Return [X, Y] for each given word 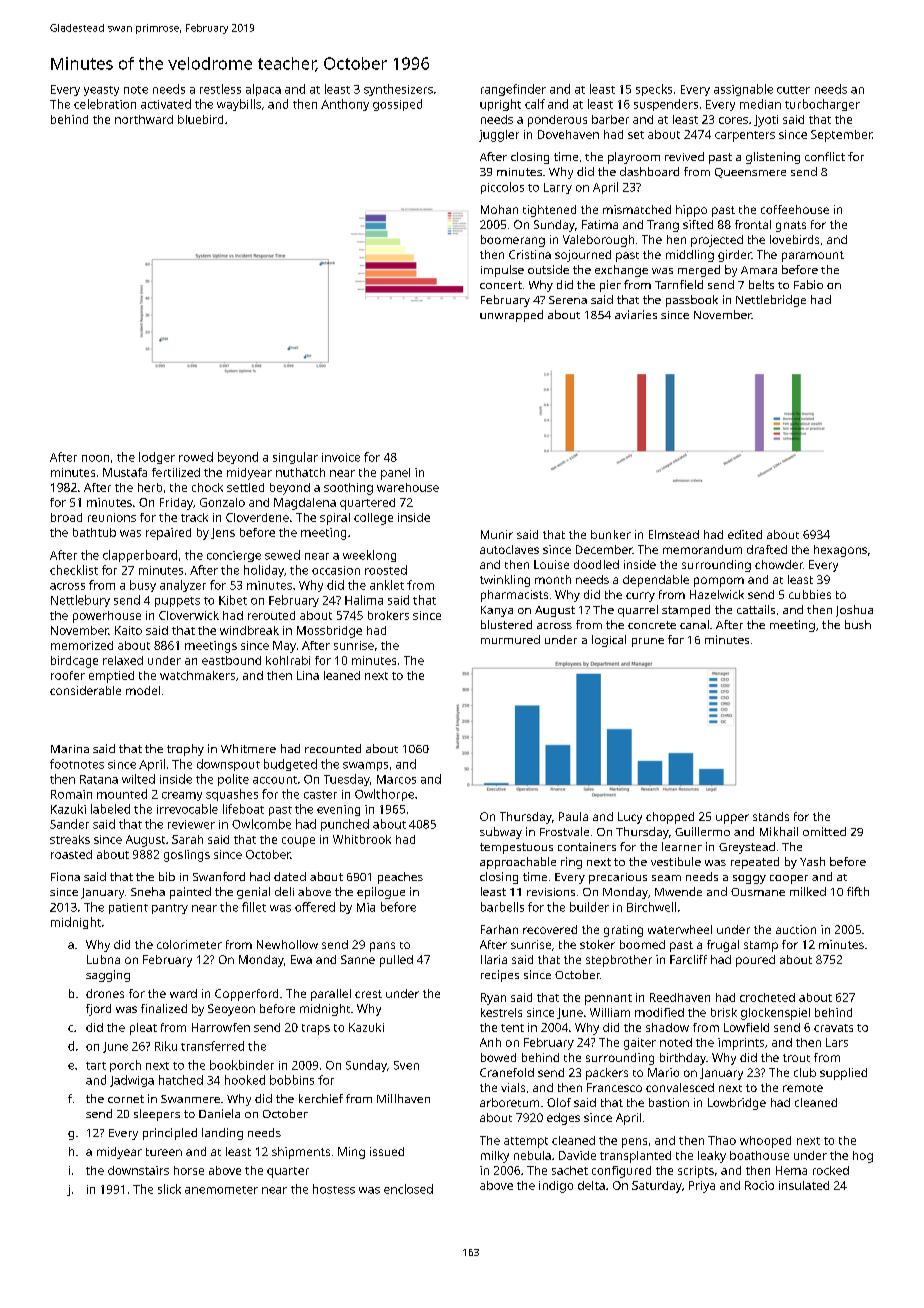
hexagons [840, 551]
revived [684, 156]
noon [95, 458]
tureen [164, 1152]
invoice [341, 457]
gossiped [397, 105]
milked [808, 891]
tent [512, 1028]
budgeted [290, 765]
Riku [166, 1046]
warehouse [408, 487]
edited [745, 534]
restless [220, 89]
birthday [683, 1059]
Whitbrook [362, 839]
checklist [74, 570]
